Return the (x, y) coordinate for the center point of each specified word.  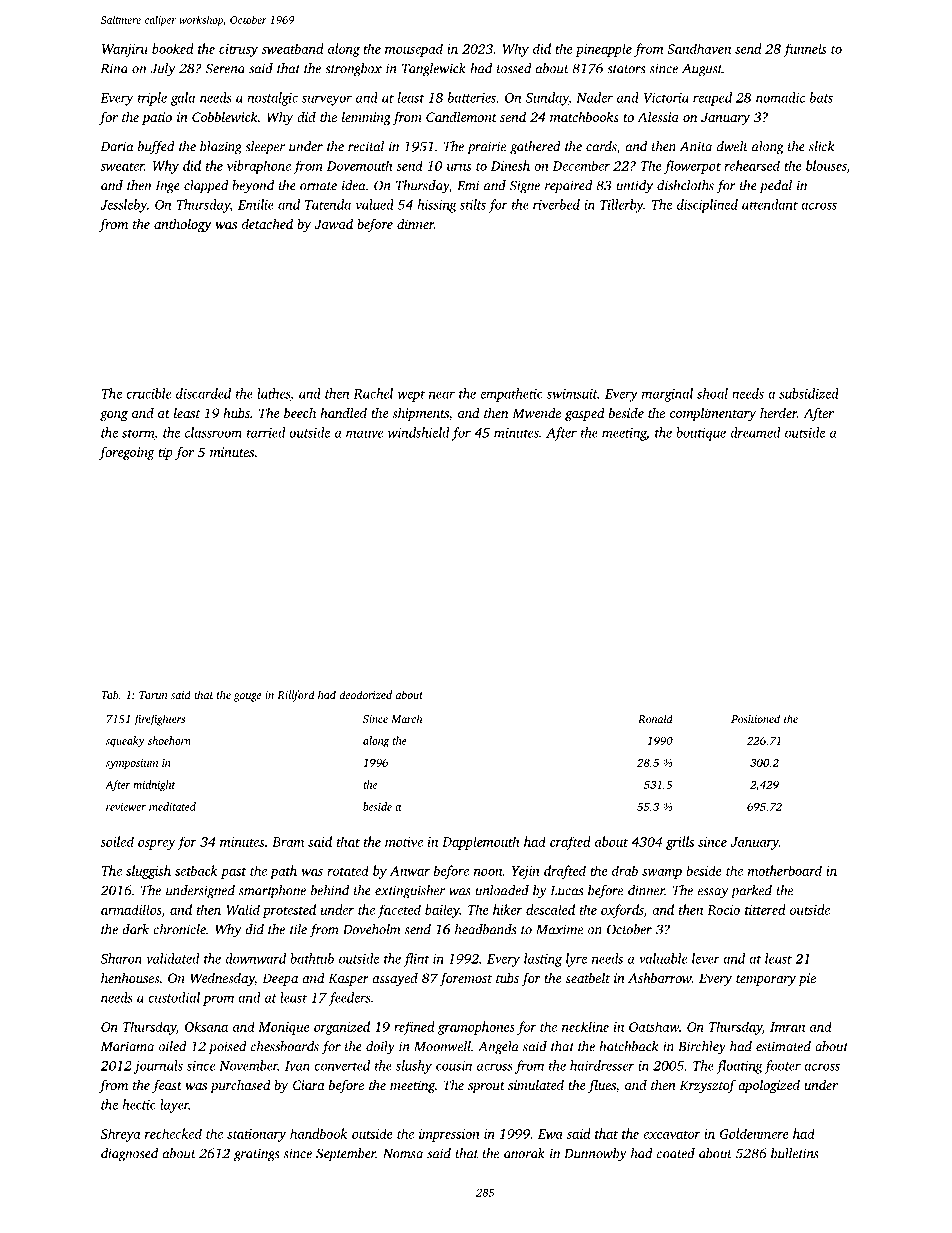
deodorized (365, 694)
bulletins (795, 1153)
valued (375, 204)
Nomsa (403, 1154)
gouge (248, 697)
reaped (712, 99)
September (346, 1155)
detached (267, 223)
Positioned (755, 718)
